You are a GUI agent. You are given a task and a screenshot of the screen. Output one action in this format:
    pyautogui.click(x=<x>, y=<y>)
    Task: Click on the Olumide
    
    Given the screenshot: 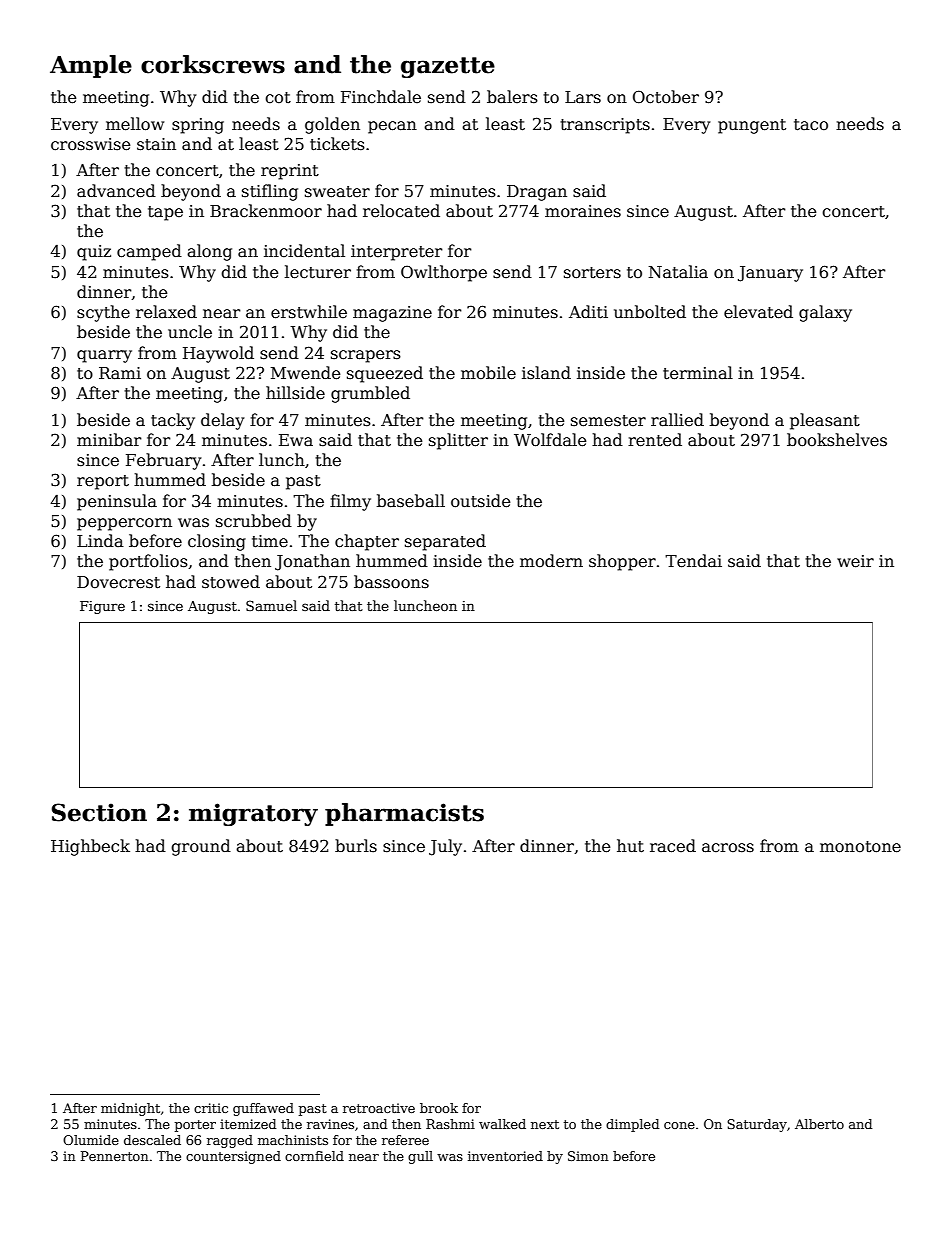 What is the action you would take?
    pyautogui.click(x=91, y=1140)
